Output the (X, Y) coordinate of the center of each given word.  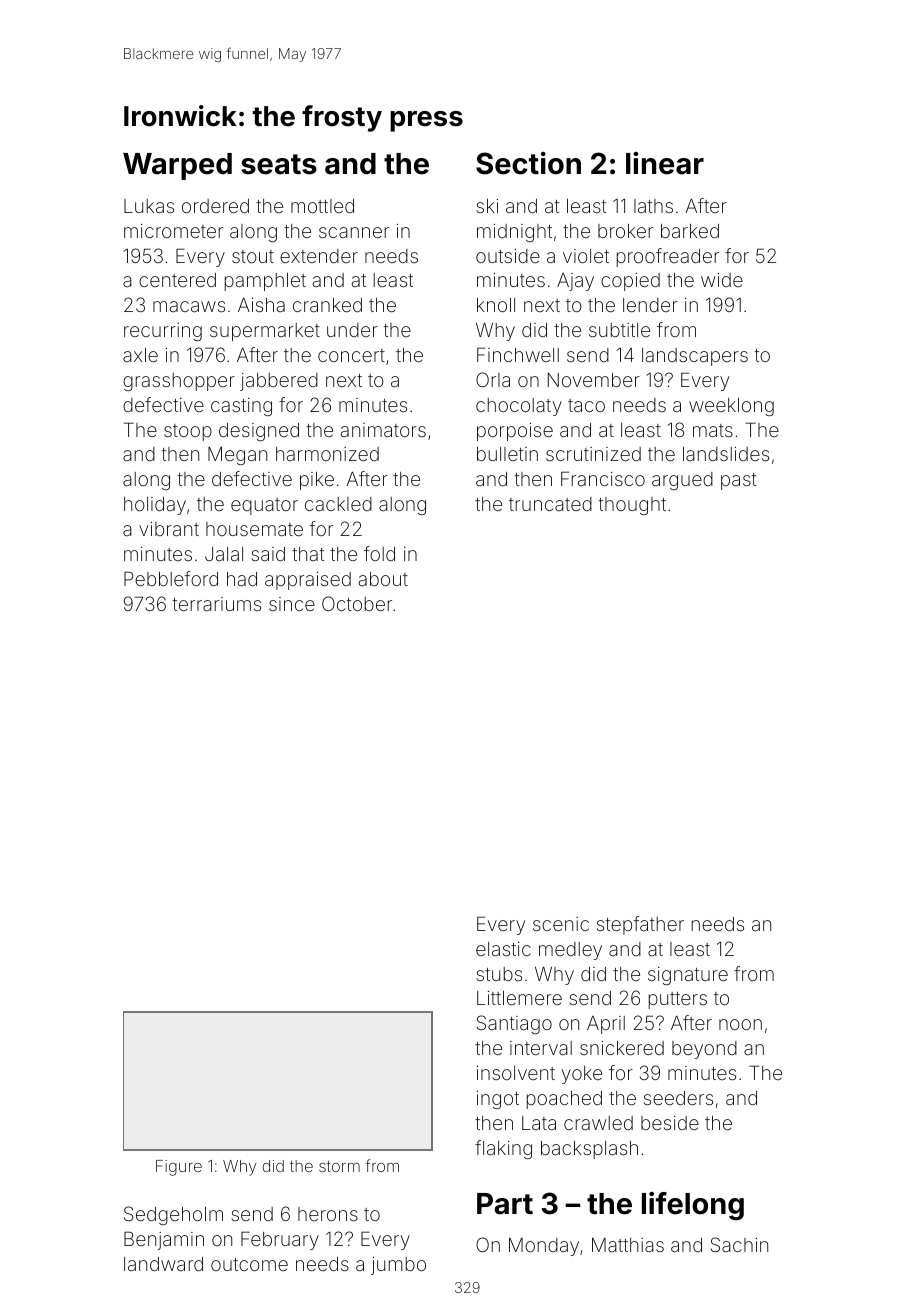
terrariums (216, 604)
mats (713, 430)
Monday (544, 1247)
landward (163, 1264)
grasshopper (179, 382)
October (357, 603)
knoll (496, 305)
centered (177, 280)
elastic (503, 949)
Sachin (739, 1244)
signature (688, 976)
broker (625, 231)
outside (508, 256)
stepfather (640, 925)
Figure (179, 1168)
